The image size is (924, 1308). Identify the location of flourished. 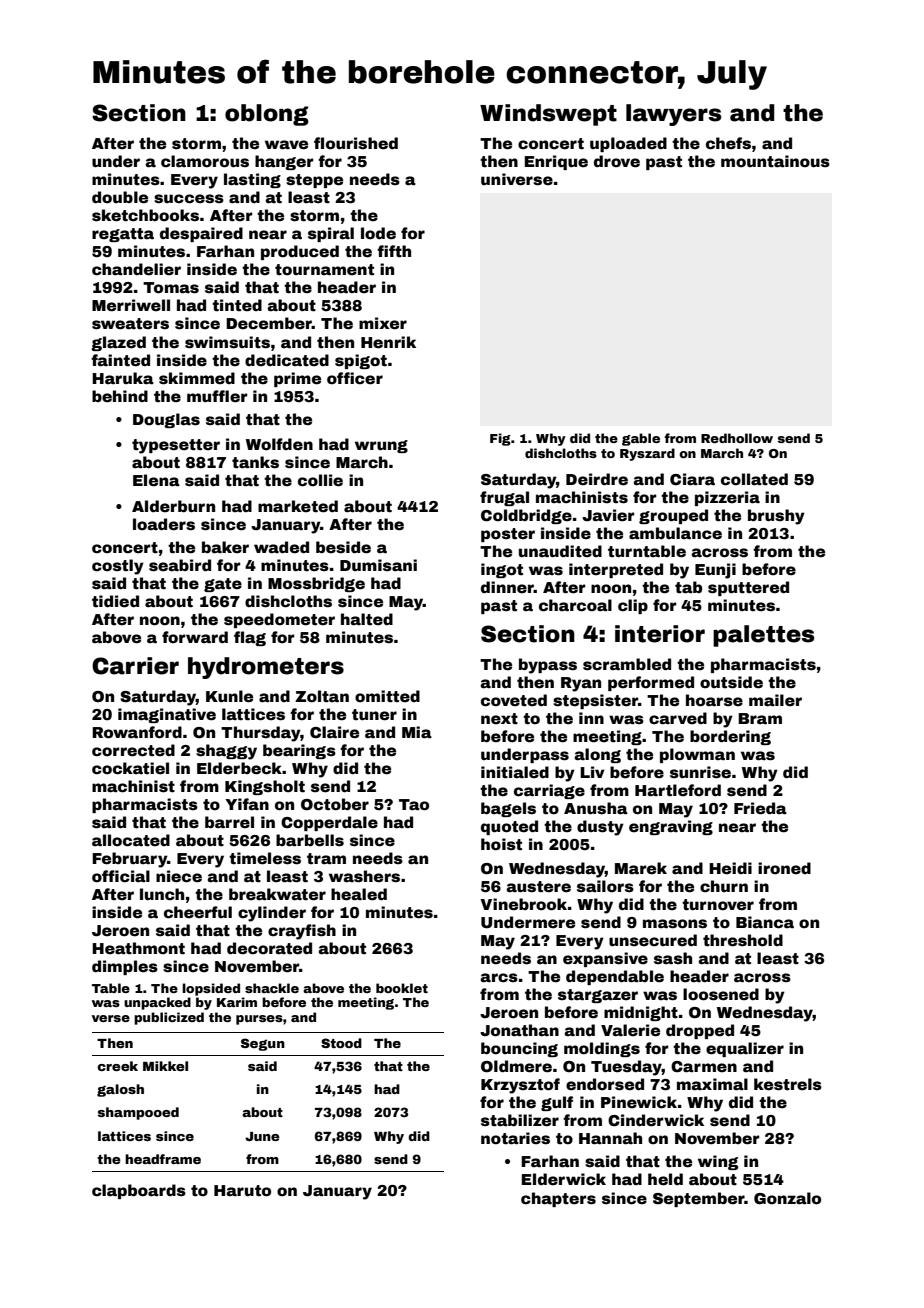
(356, 143).
